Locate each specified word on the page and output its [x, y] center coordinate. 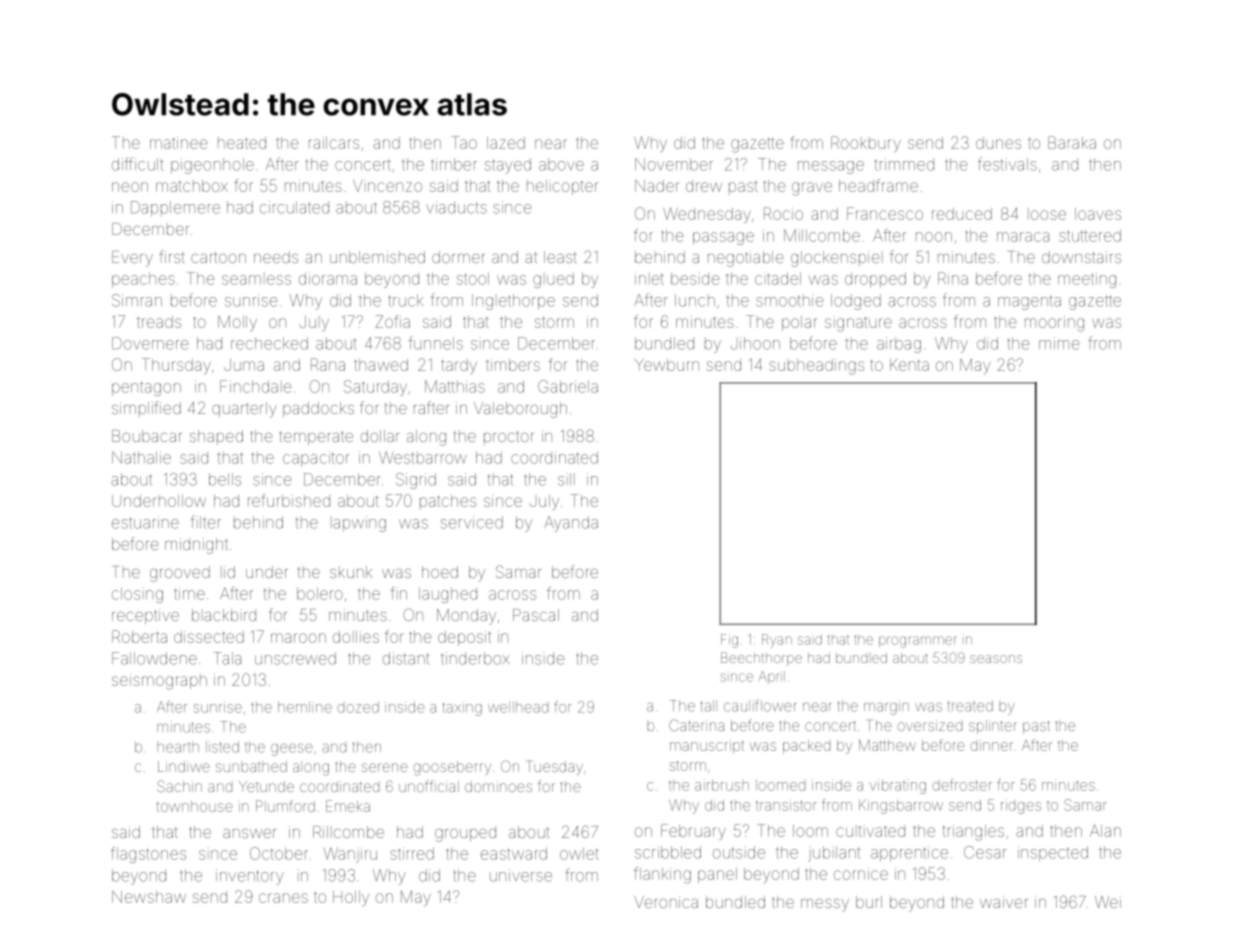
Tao [464, 142]
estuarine [145, 522]
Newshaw [149, 897]
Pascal [536, 615]
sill [566, 479]
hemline [305, 707]
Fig [729, 641]
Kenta [909, 365]
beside [695, 279]
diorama [328, 278]
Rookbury [866, 144]
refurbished [289, 500]
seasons [996, 659]
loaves [1098, 214]
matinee [179, 143]
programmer [918, 642]
